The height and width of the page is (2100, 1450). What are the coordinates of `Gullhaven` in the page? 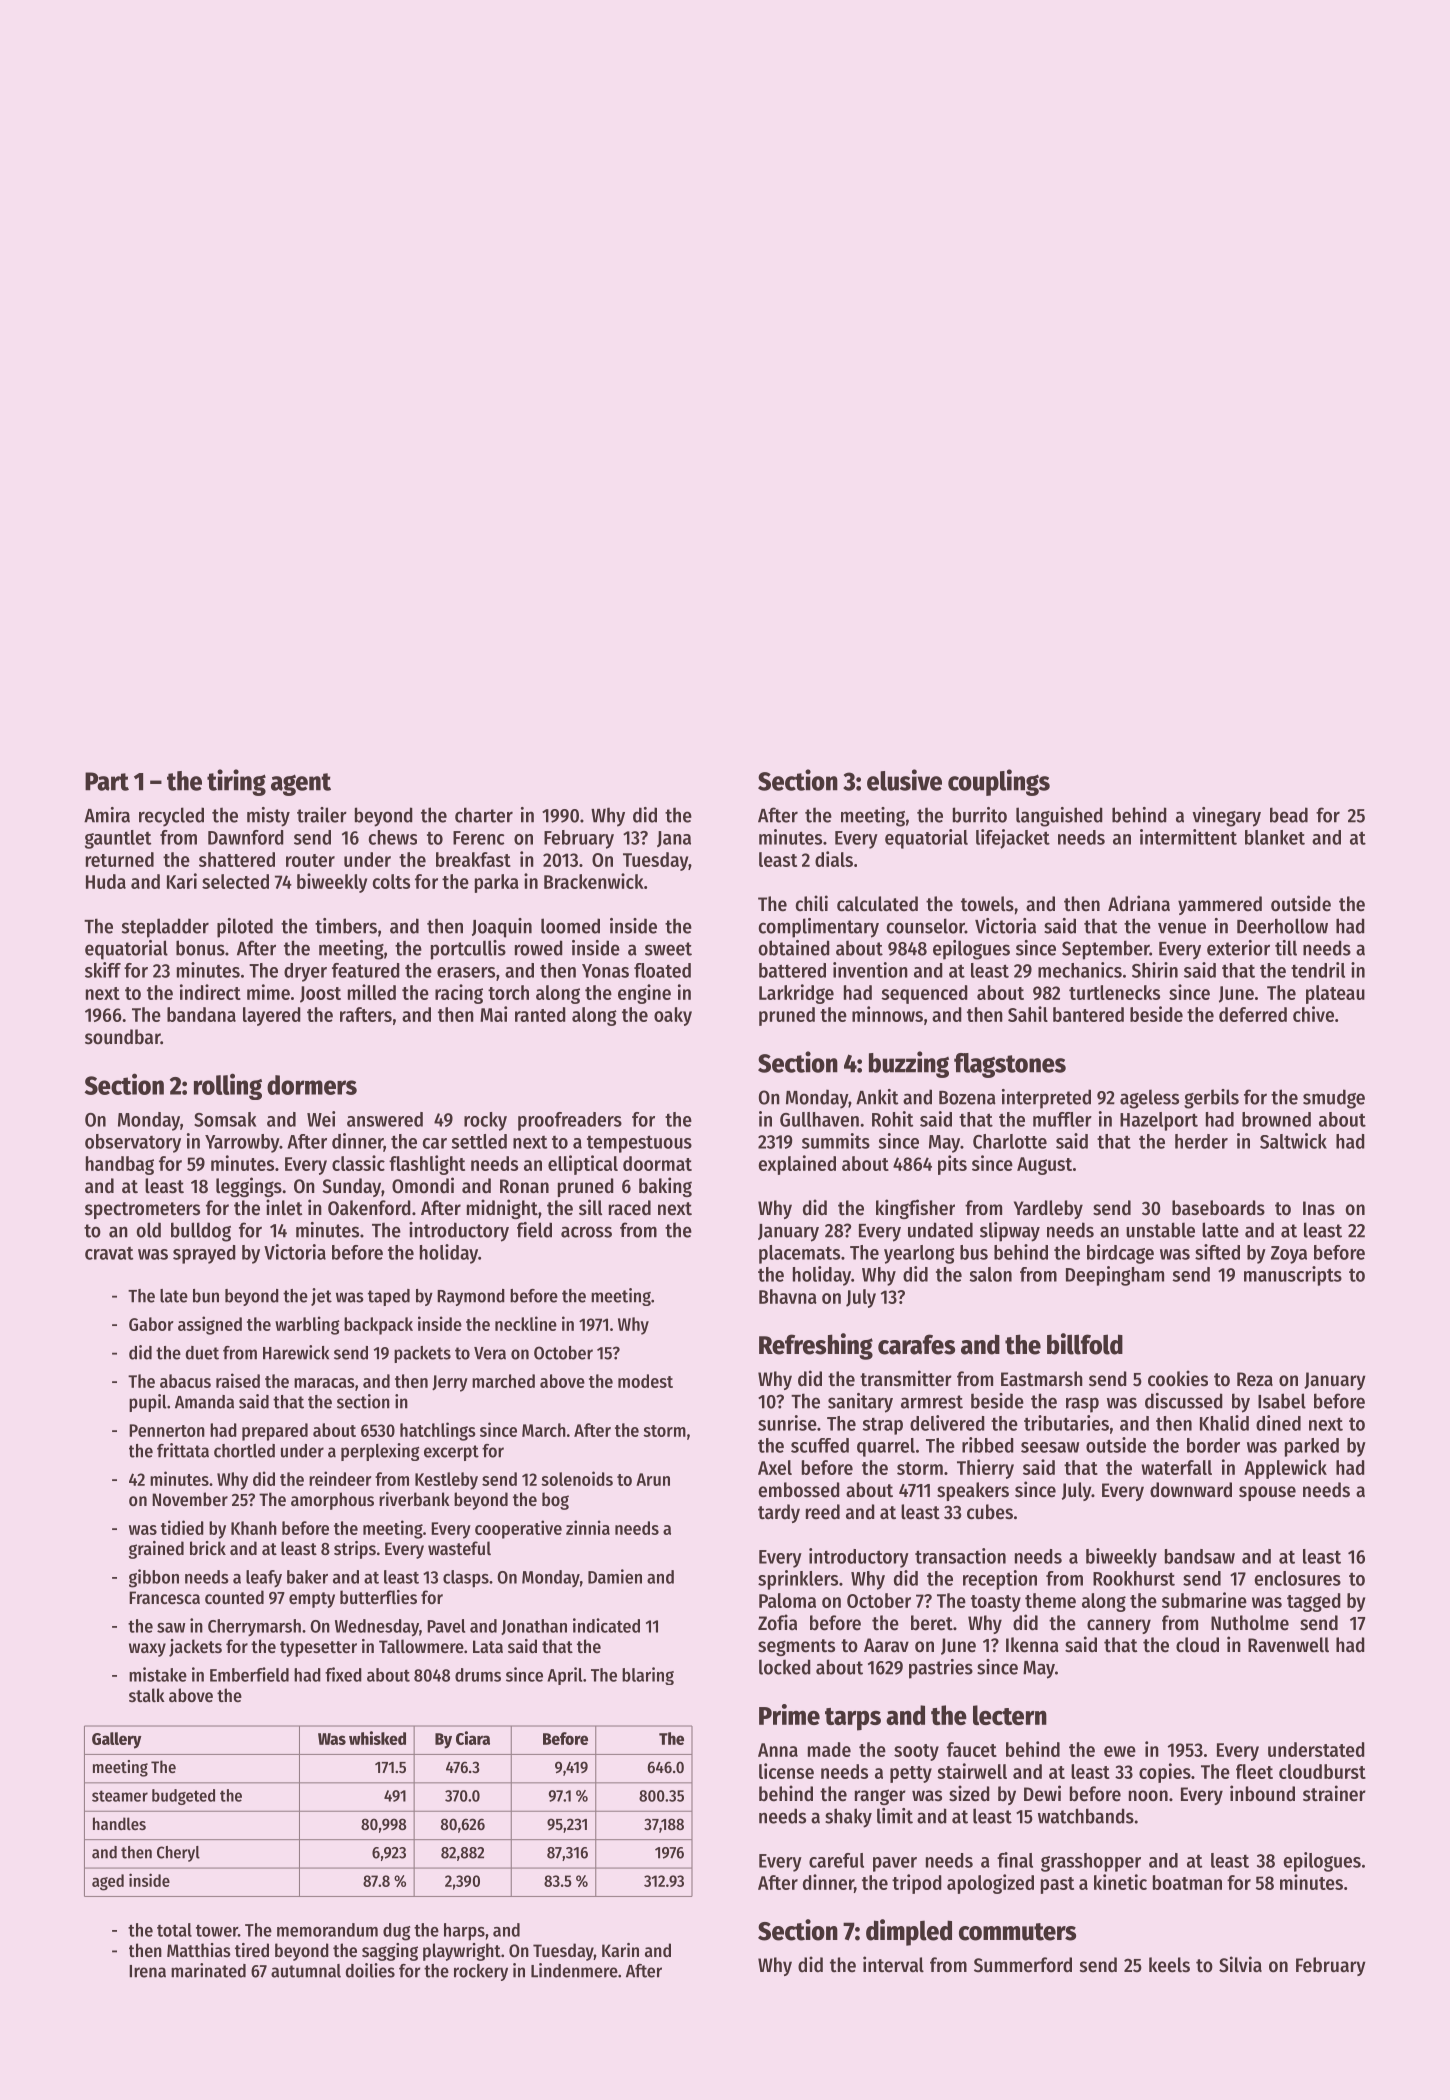 It's located at (819, 1119).
